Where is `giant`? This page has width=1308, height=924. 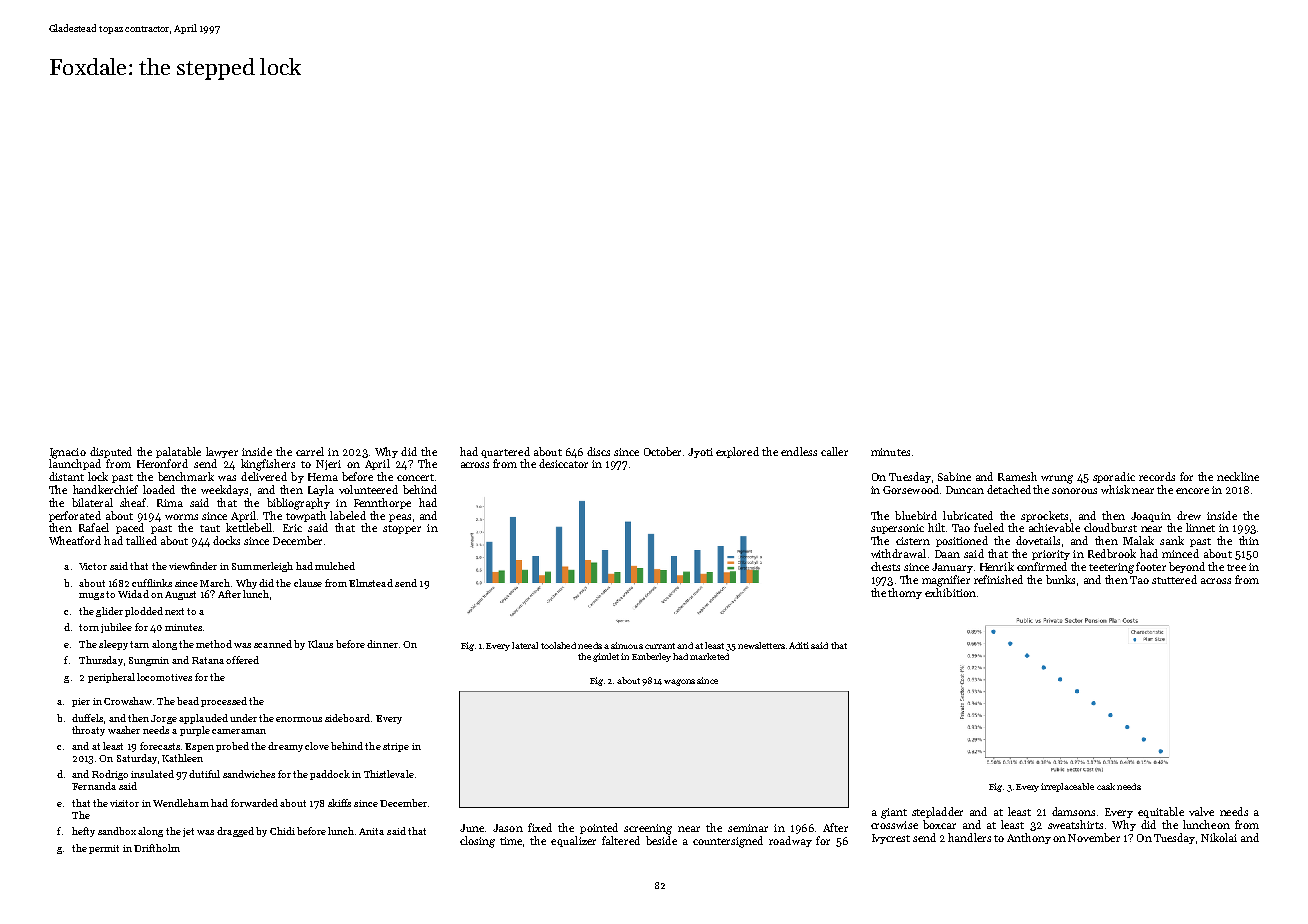
giant is located at coordinates (894, 813).
